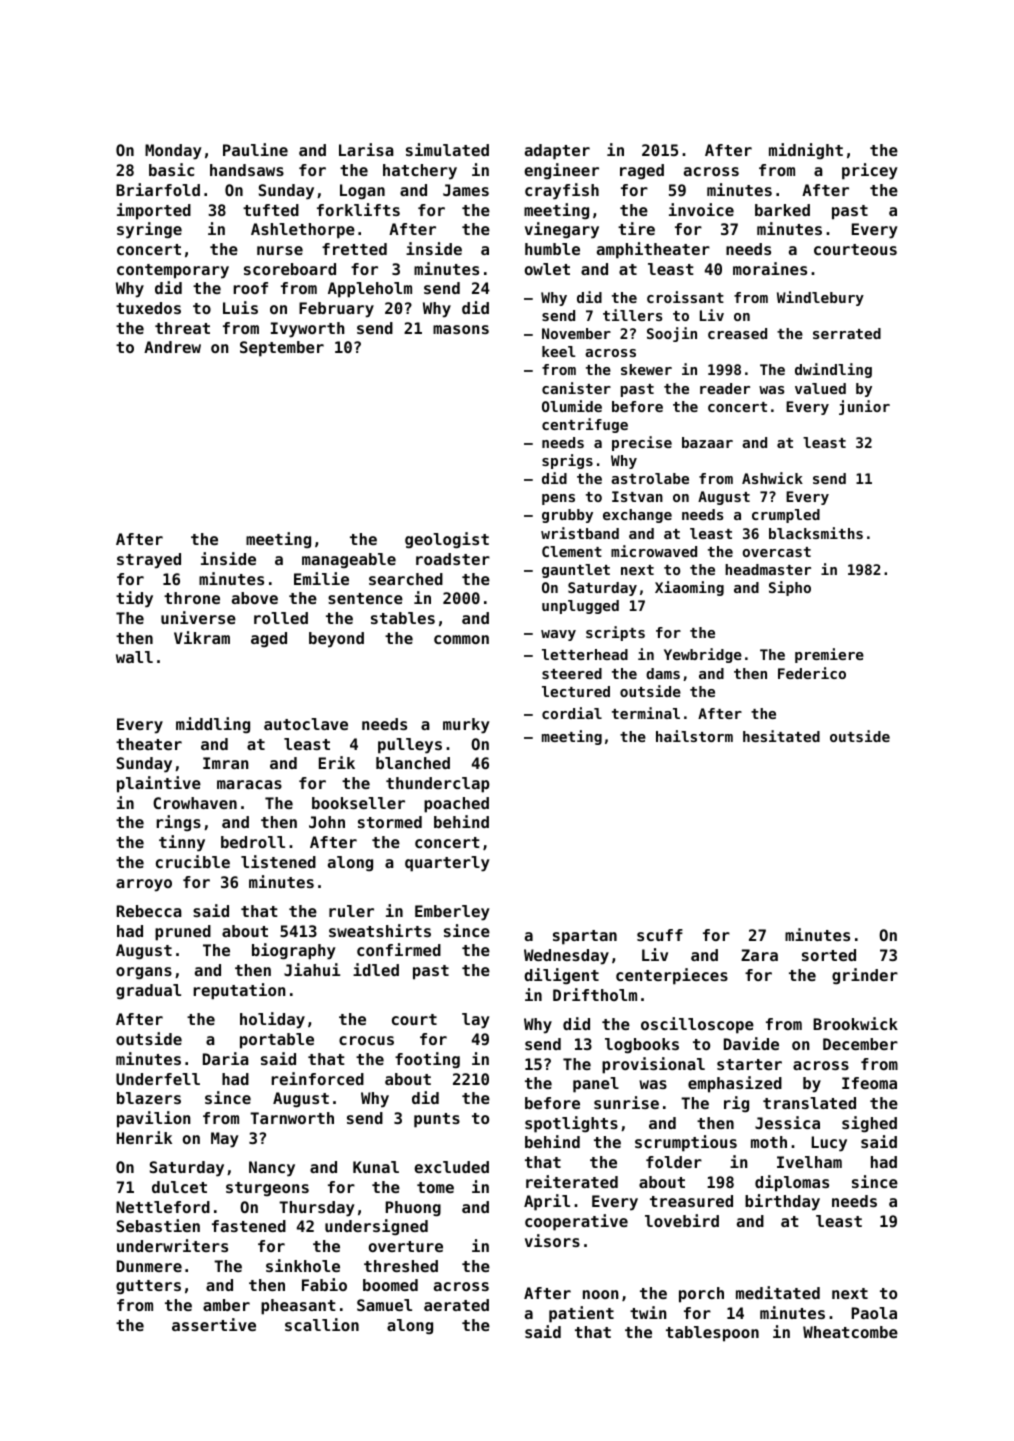 This document has height=1441, width=1014. I want to click on tablespoon, so click(712, 1334).
